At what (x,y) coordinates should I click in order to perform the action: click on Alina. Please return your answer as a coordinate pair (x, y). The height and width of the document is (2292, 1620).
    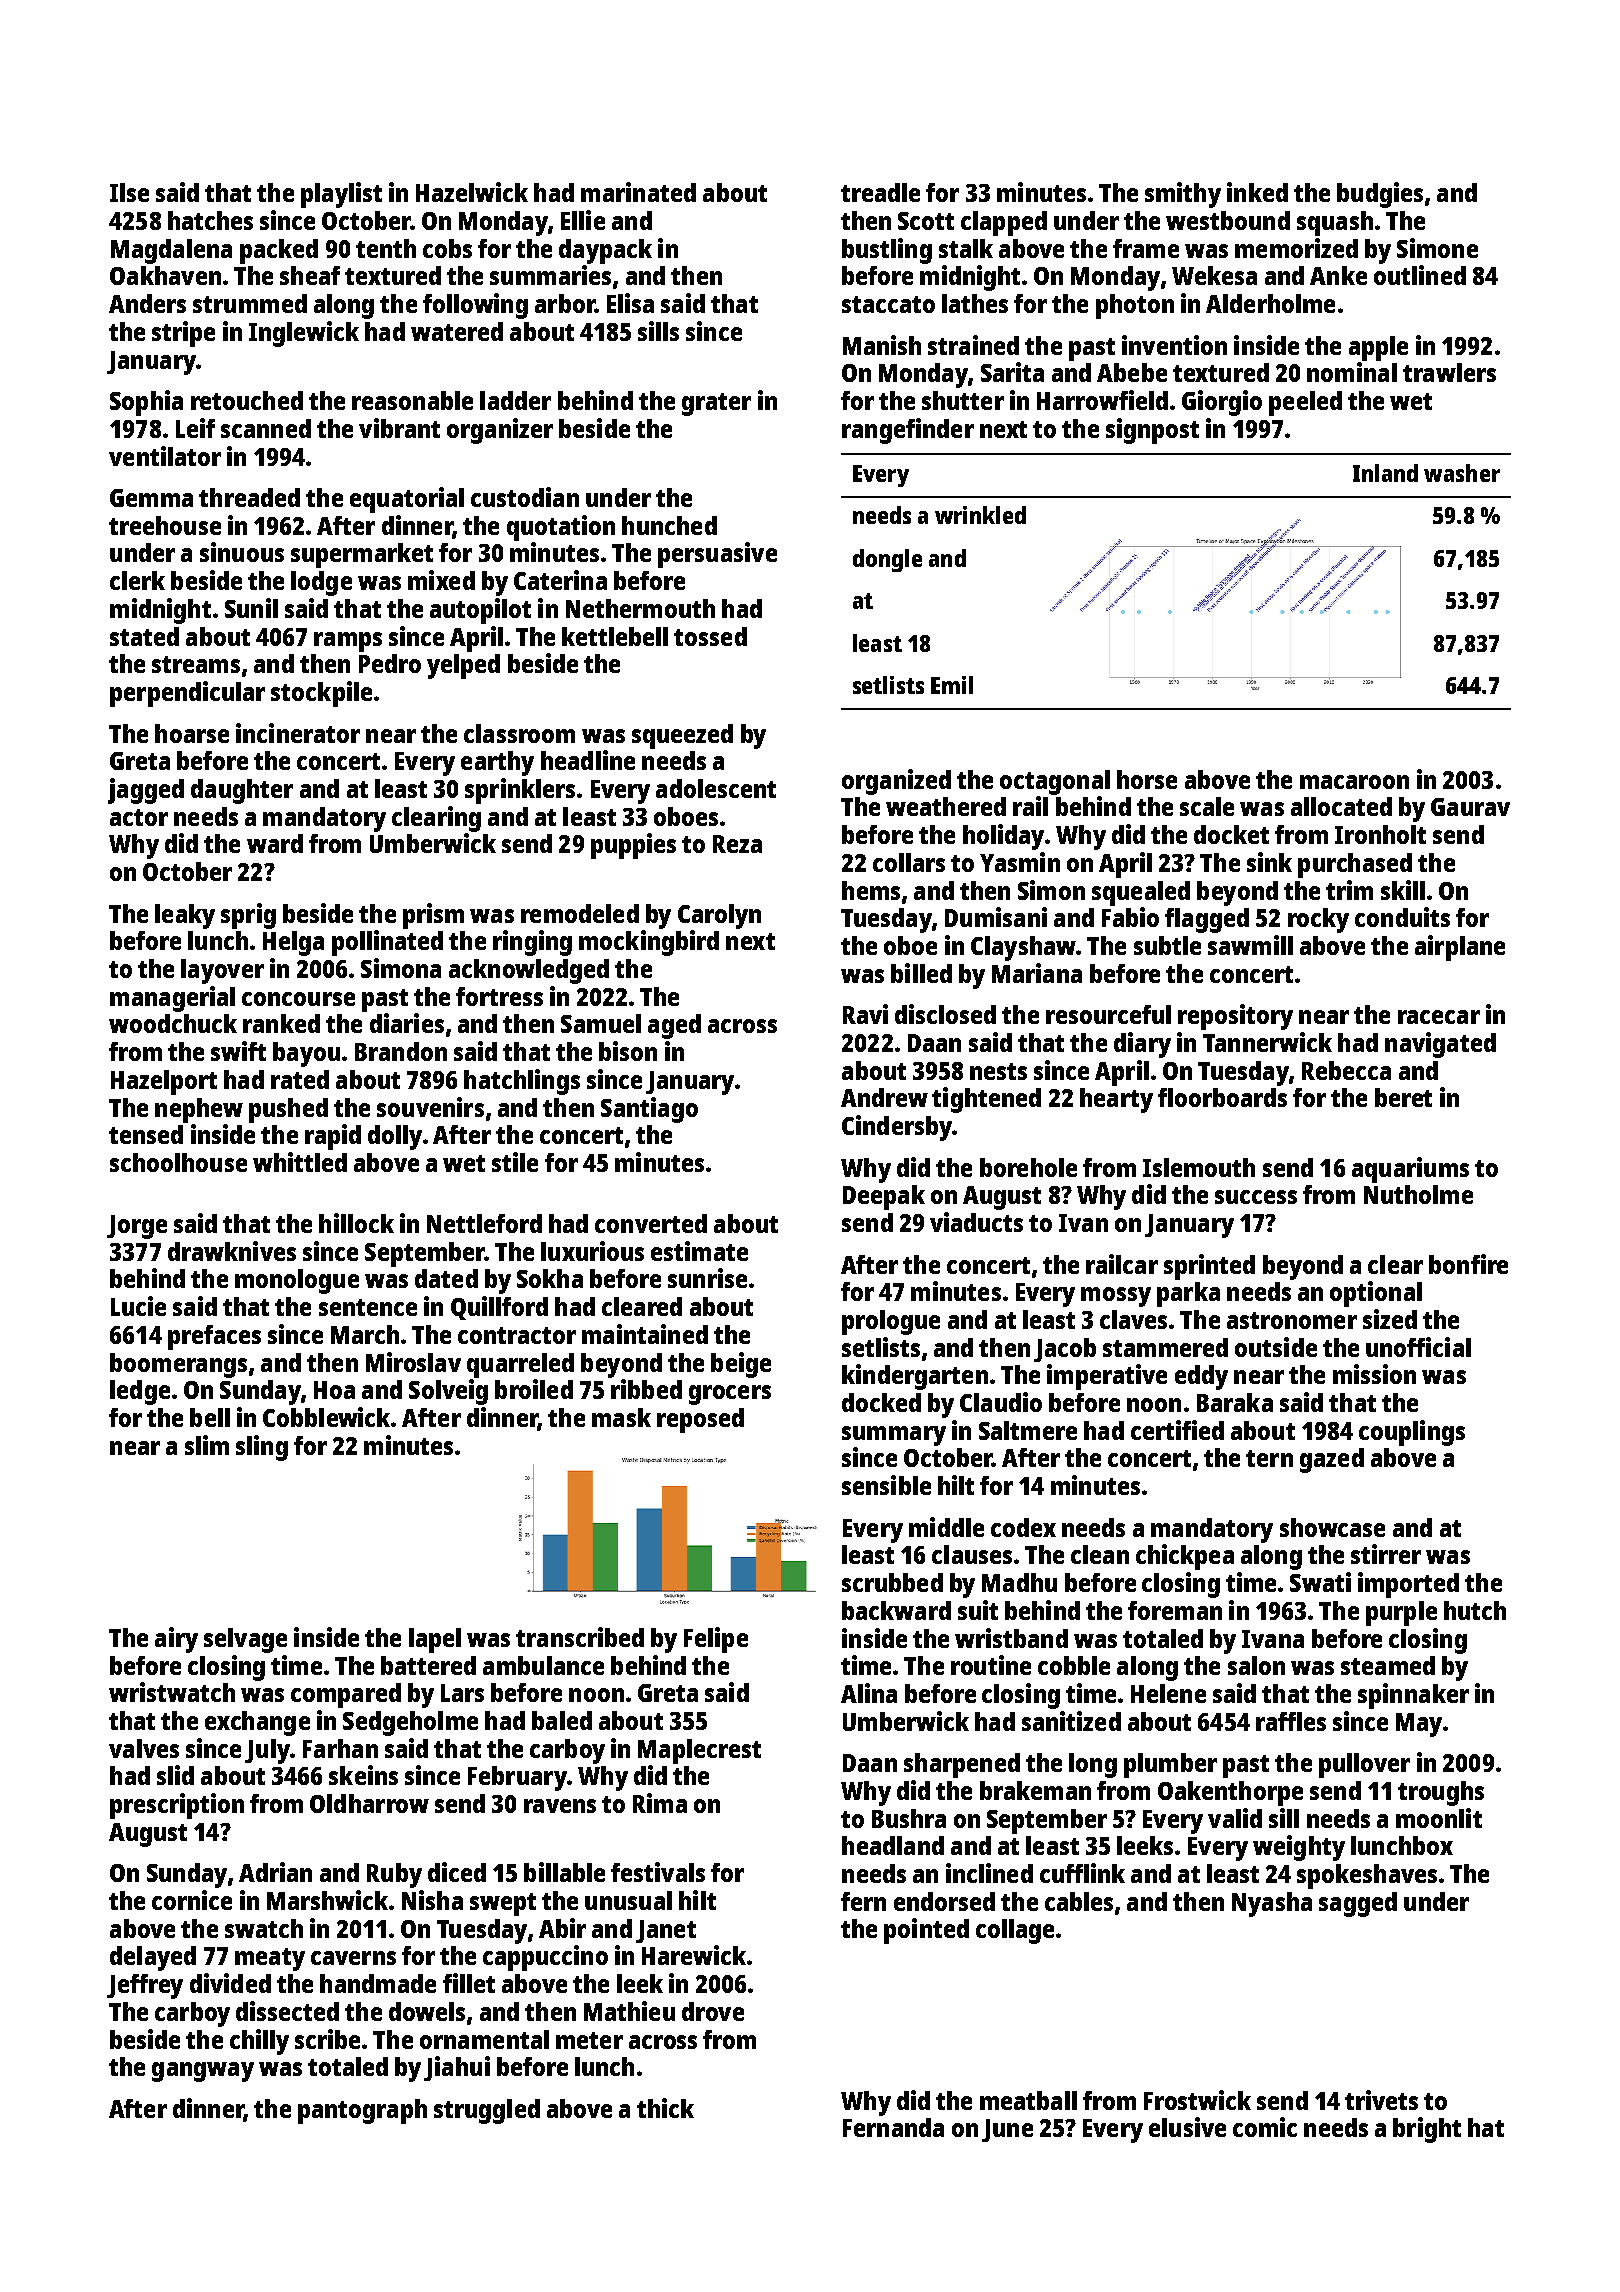
    Looking at the image, I should click on (869, 1693).
